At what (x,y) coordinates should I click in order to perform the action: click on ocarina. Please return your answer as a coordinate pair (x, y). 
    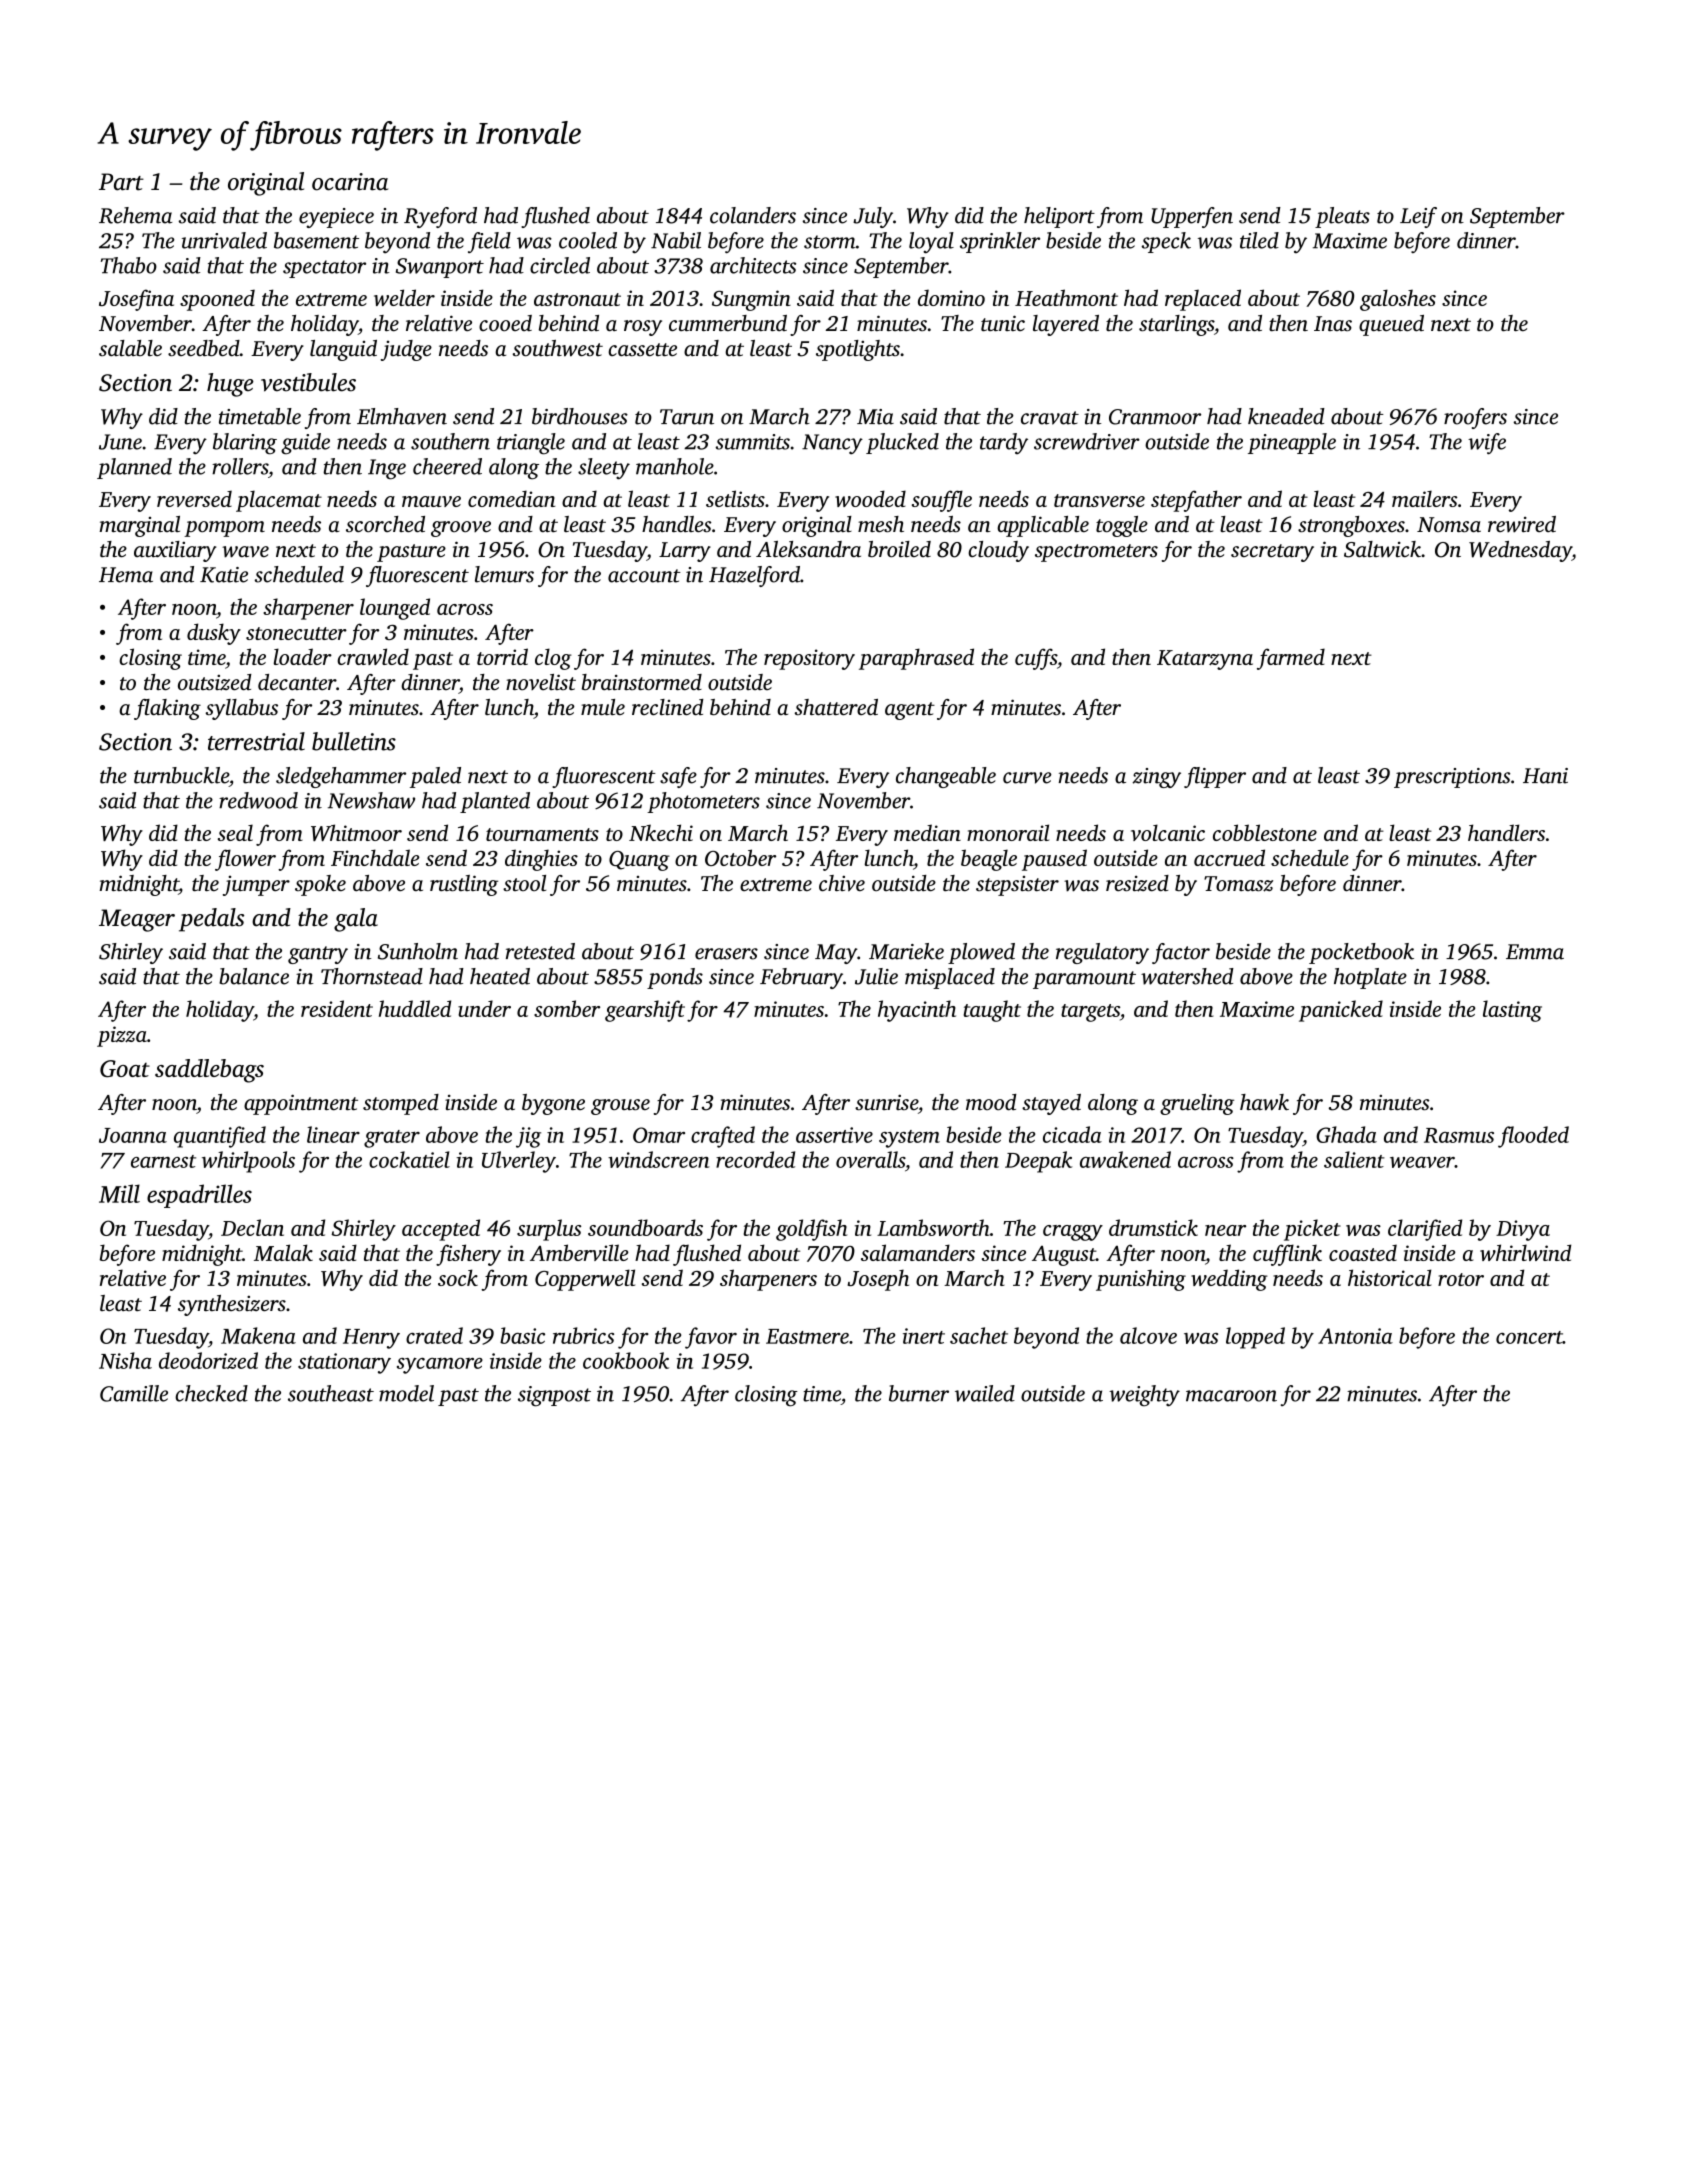
    Looking at the image, I should click on (350, 182).
